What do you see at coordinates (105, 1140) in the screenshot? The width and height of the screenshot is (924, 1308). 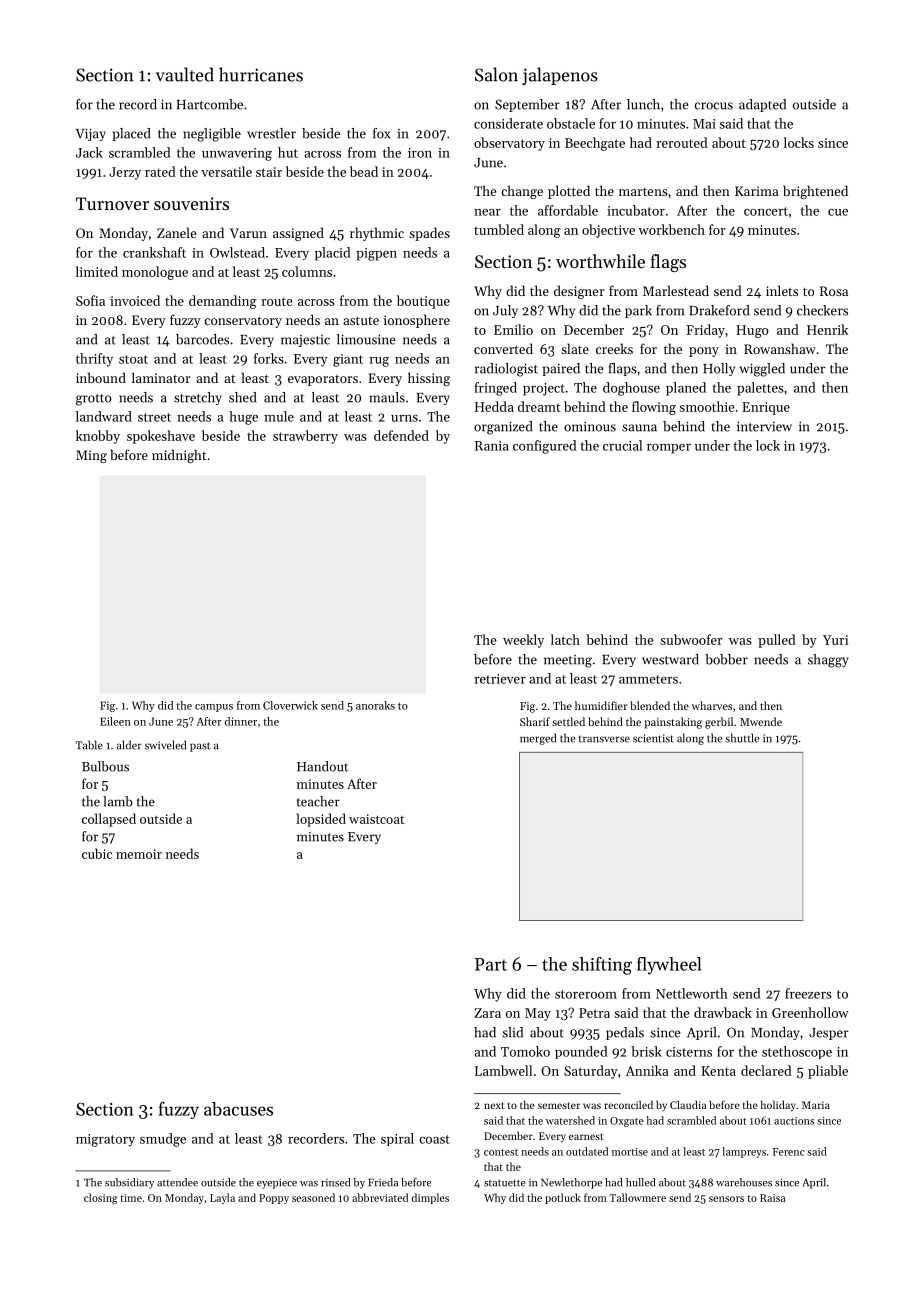 I see `migratory` at bounding box center [105, 1140].
